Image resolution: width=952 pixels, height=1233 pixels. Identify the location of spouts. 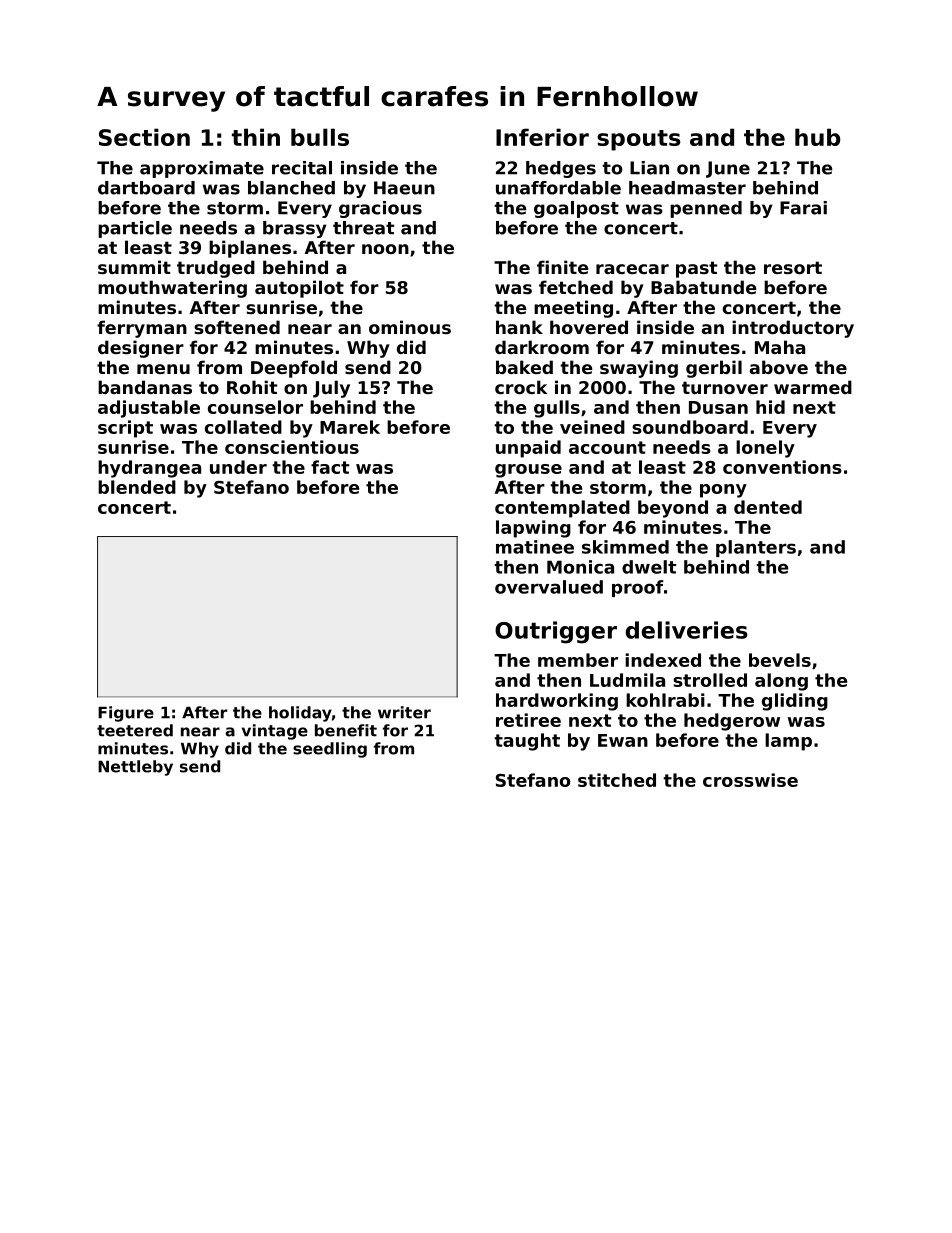
(638, 140).
